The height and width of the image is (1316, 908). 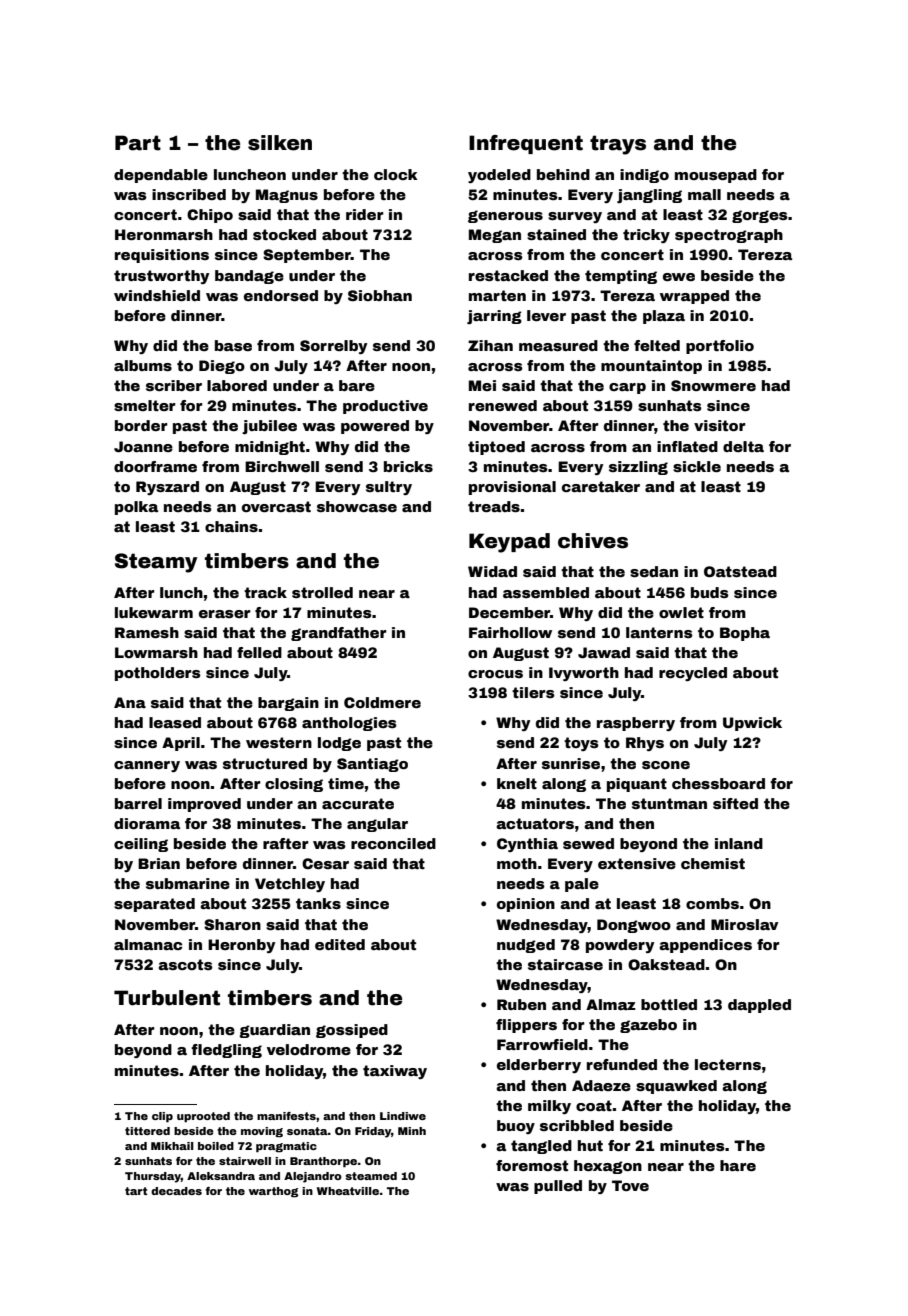 What do you see at coordinates (136, 1191) in the image?
I see `tart` at bounding box center [136, 1191].
